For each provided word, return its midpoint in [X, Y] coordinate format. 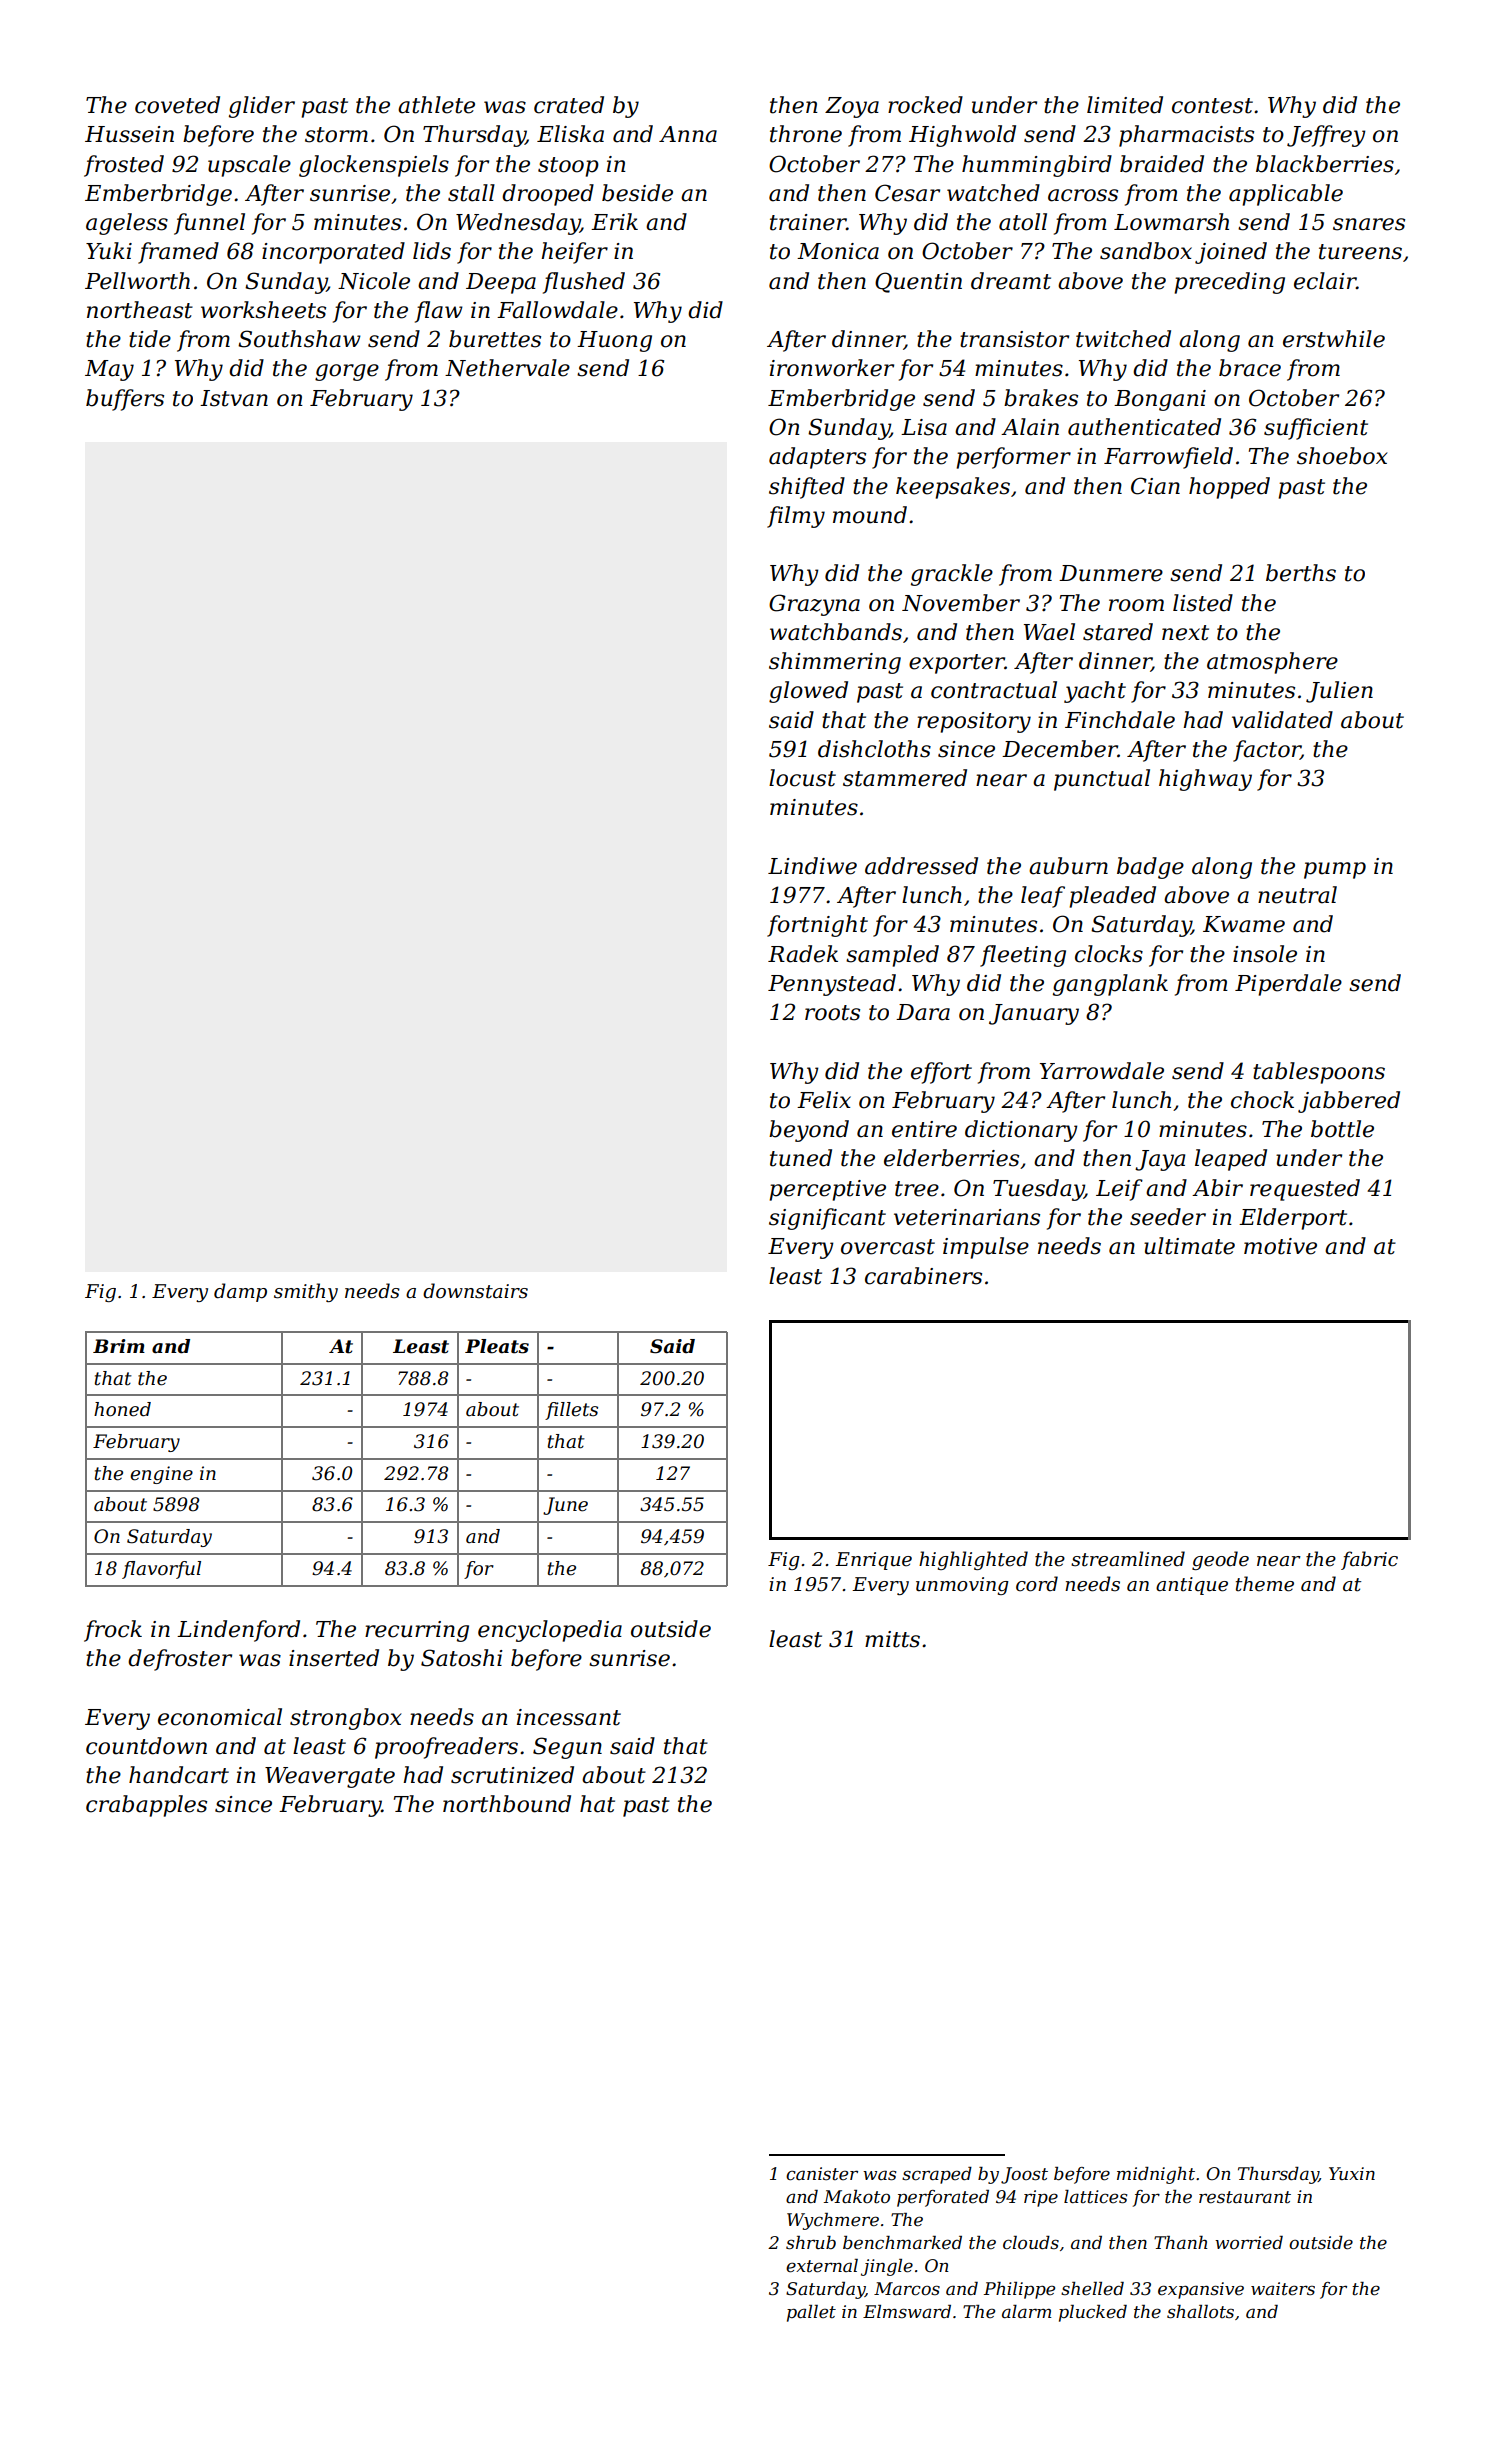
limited [1125, 105]
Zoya [852, 107]
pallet [811, 2313]
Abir [1217, 1188]
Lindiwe [812, 866]
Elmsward [907, 2311]
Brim [119, 1346]
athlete [436, 105]
